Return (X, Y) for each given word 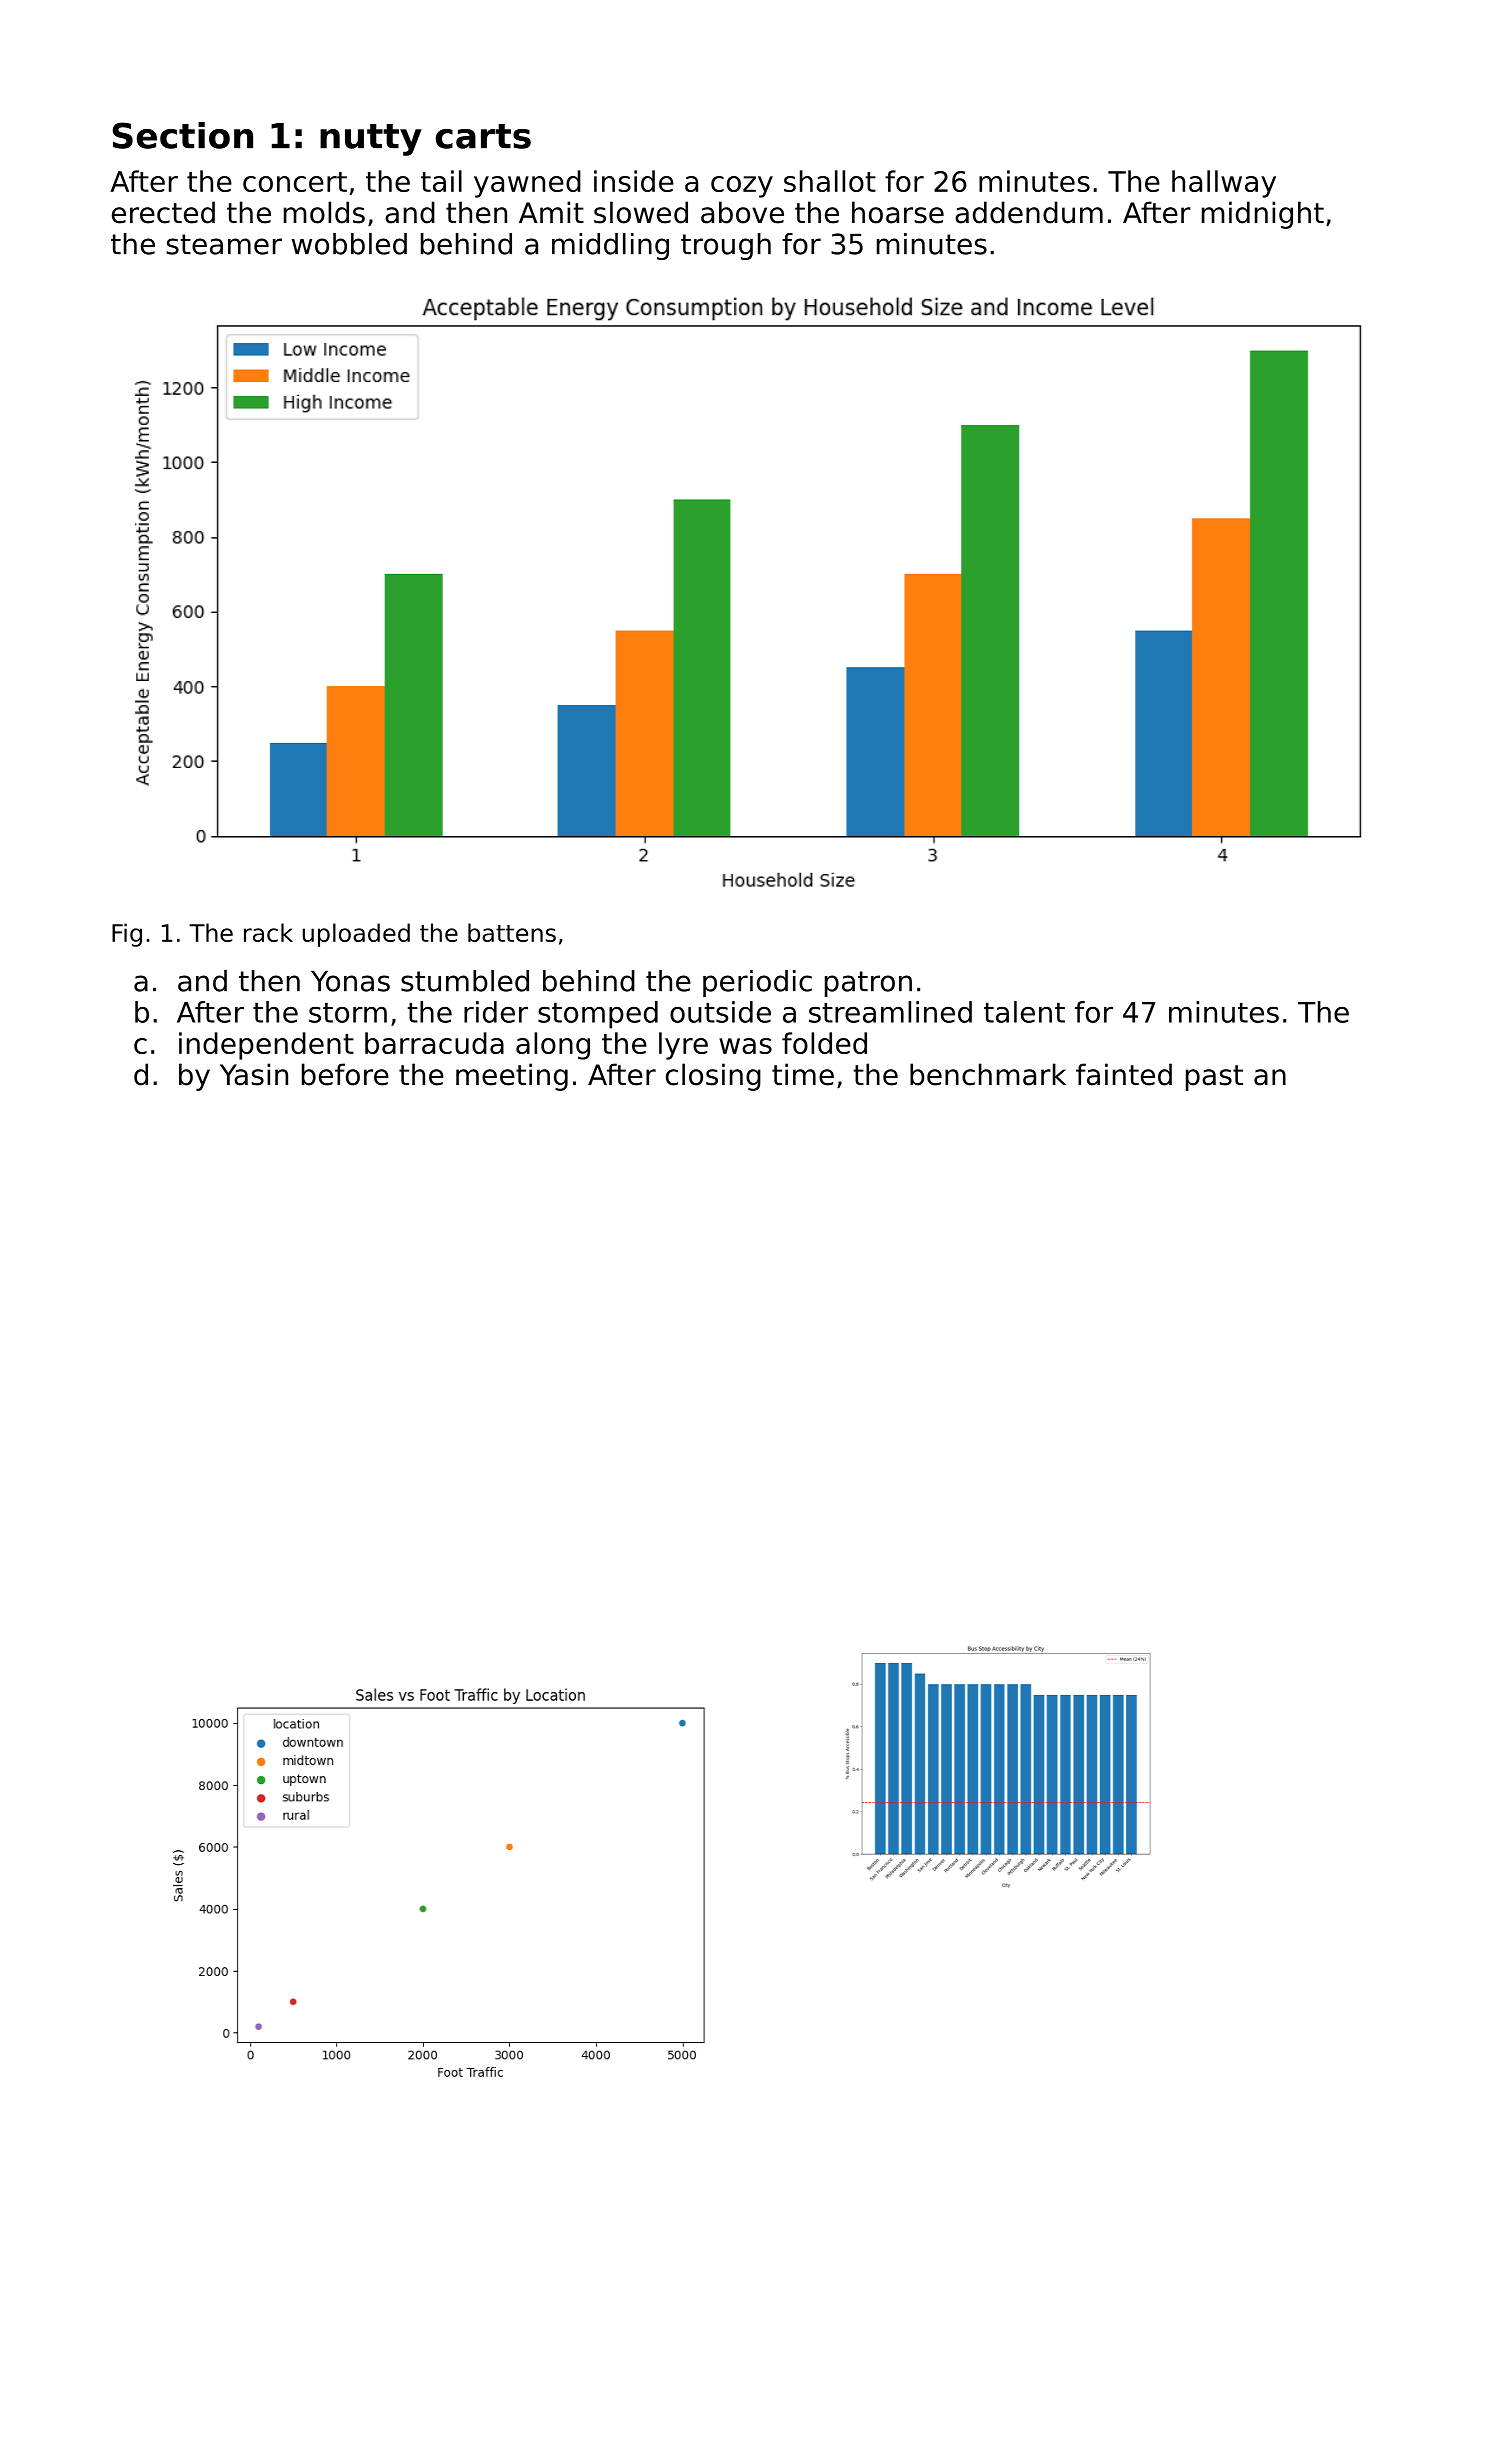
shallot (830, 181)
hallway (1224, 184)
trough (726, 246)
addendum (1029, 212)
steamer (224, 244)
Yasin (254, 1074)
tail (441, 181)
